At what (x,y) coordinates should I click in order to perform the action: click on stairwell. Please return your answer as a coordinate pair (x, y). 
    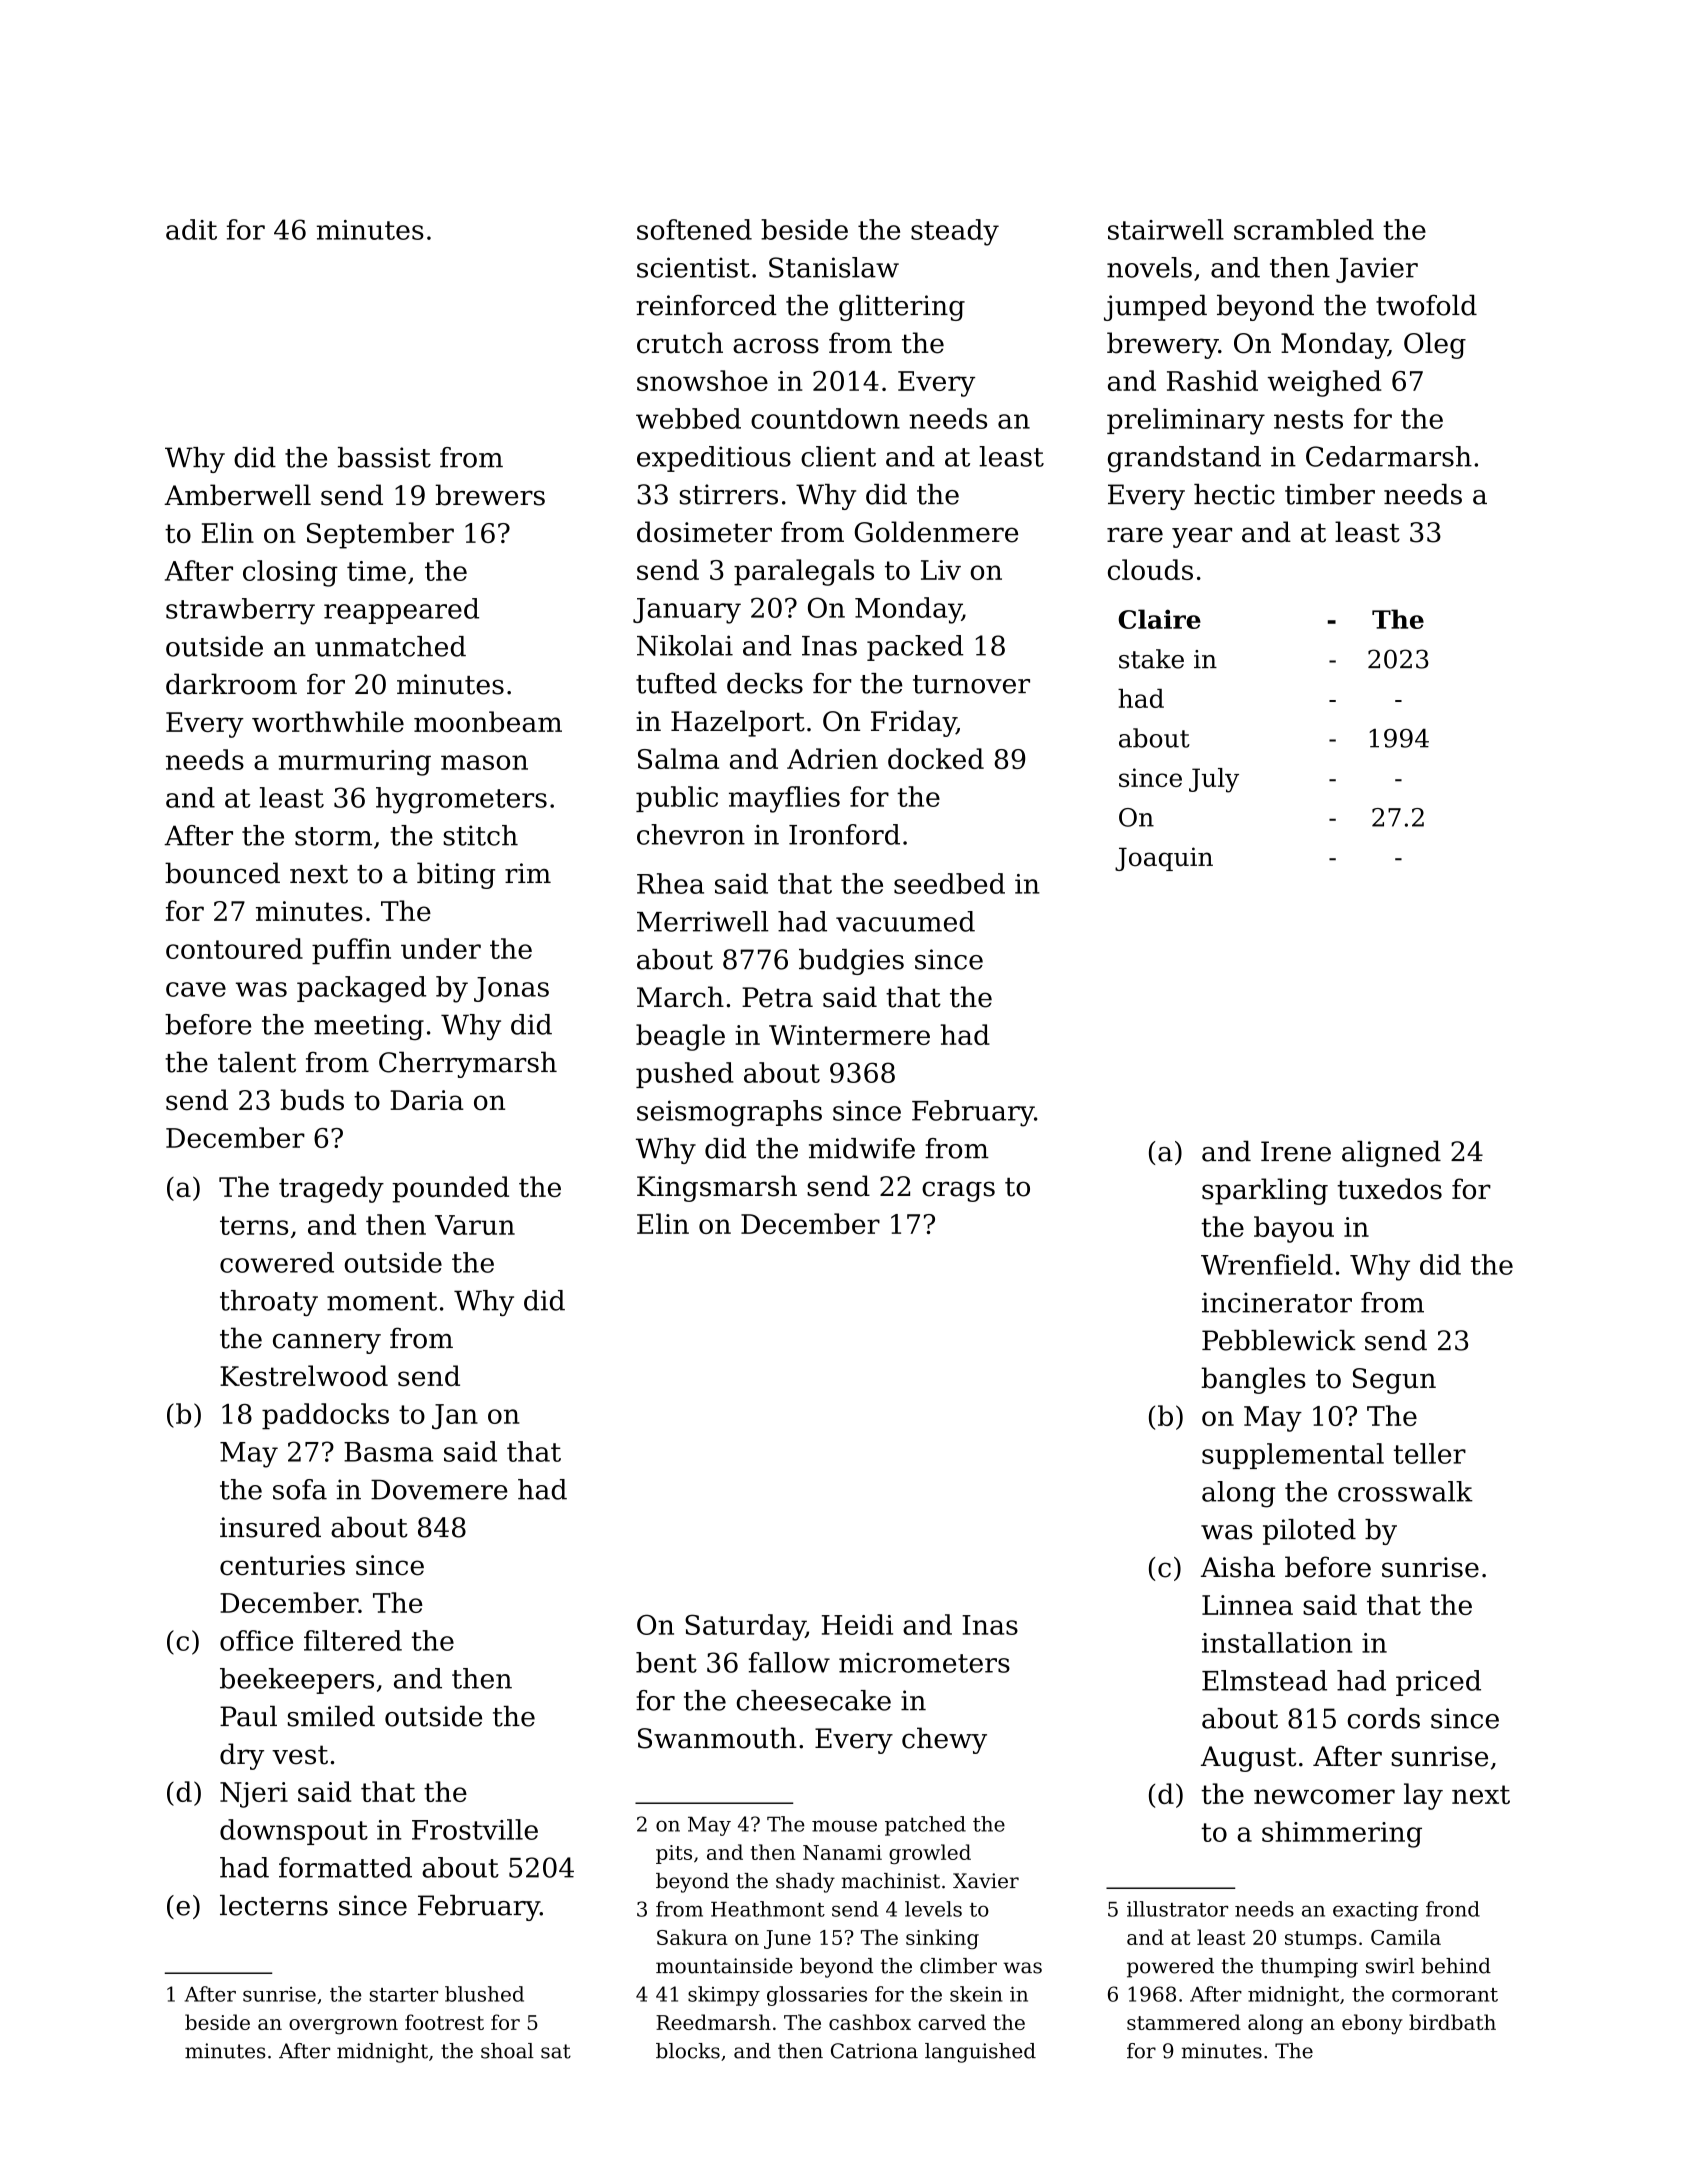
    Looking at the image, I should click on (1166, 229).
